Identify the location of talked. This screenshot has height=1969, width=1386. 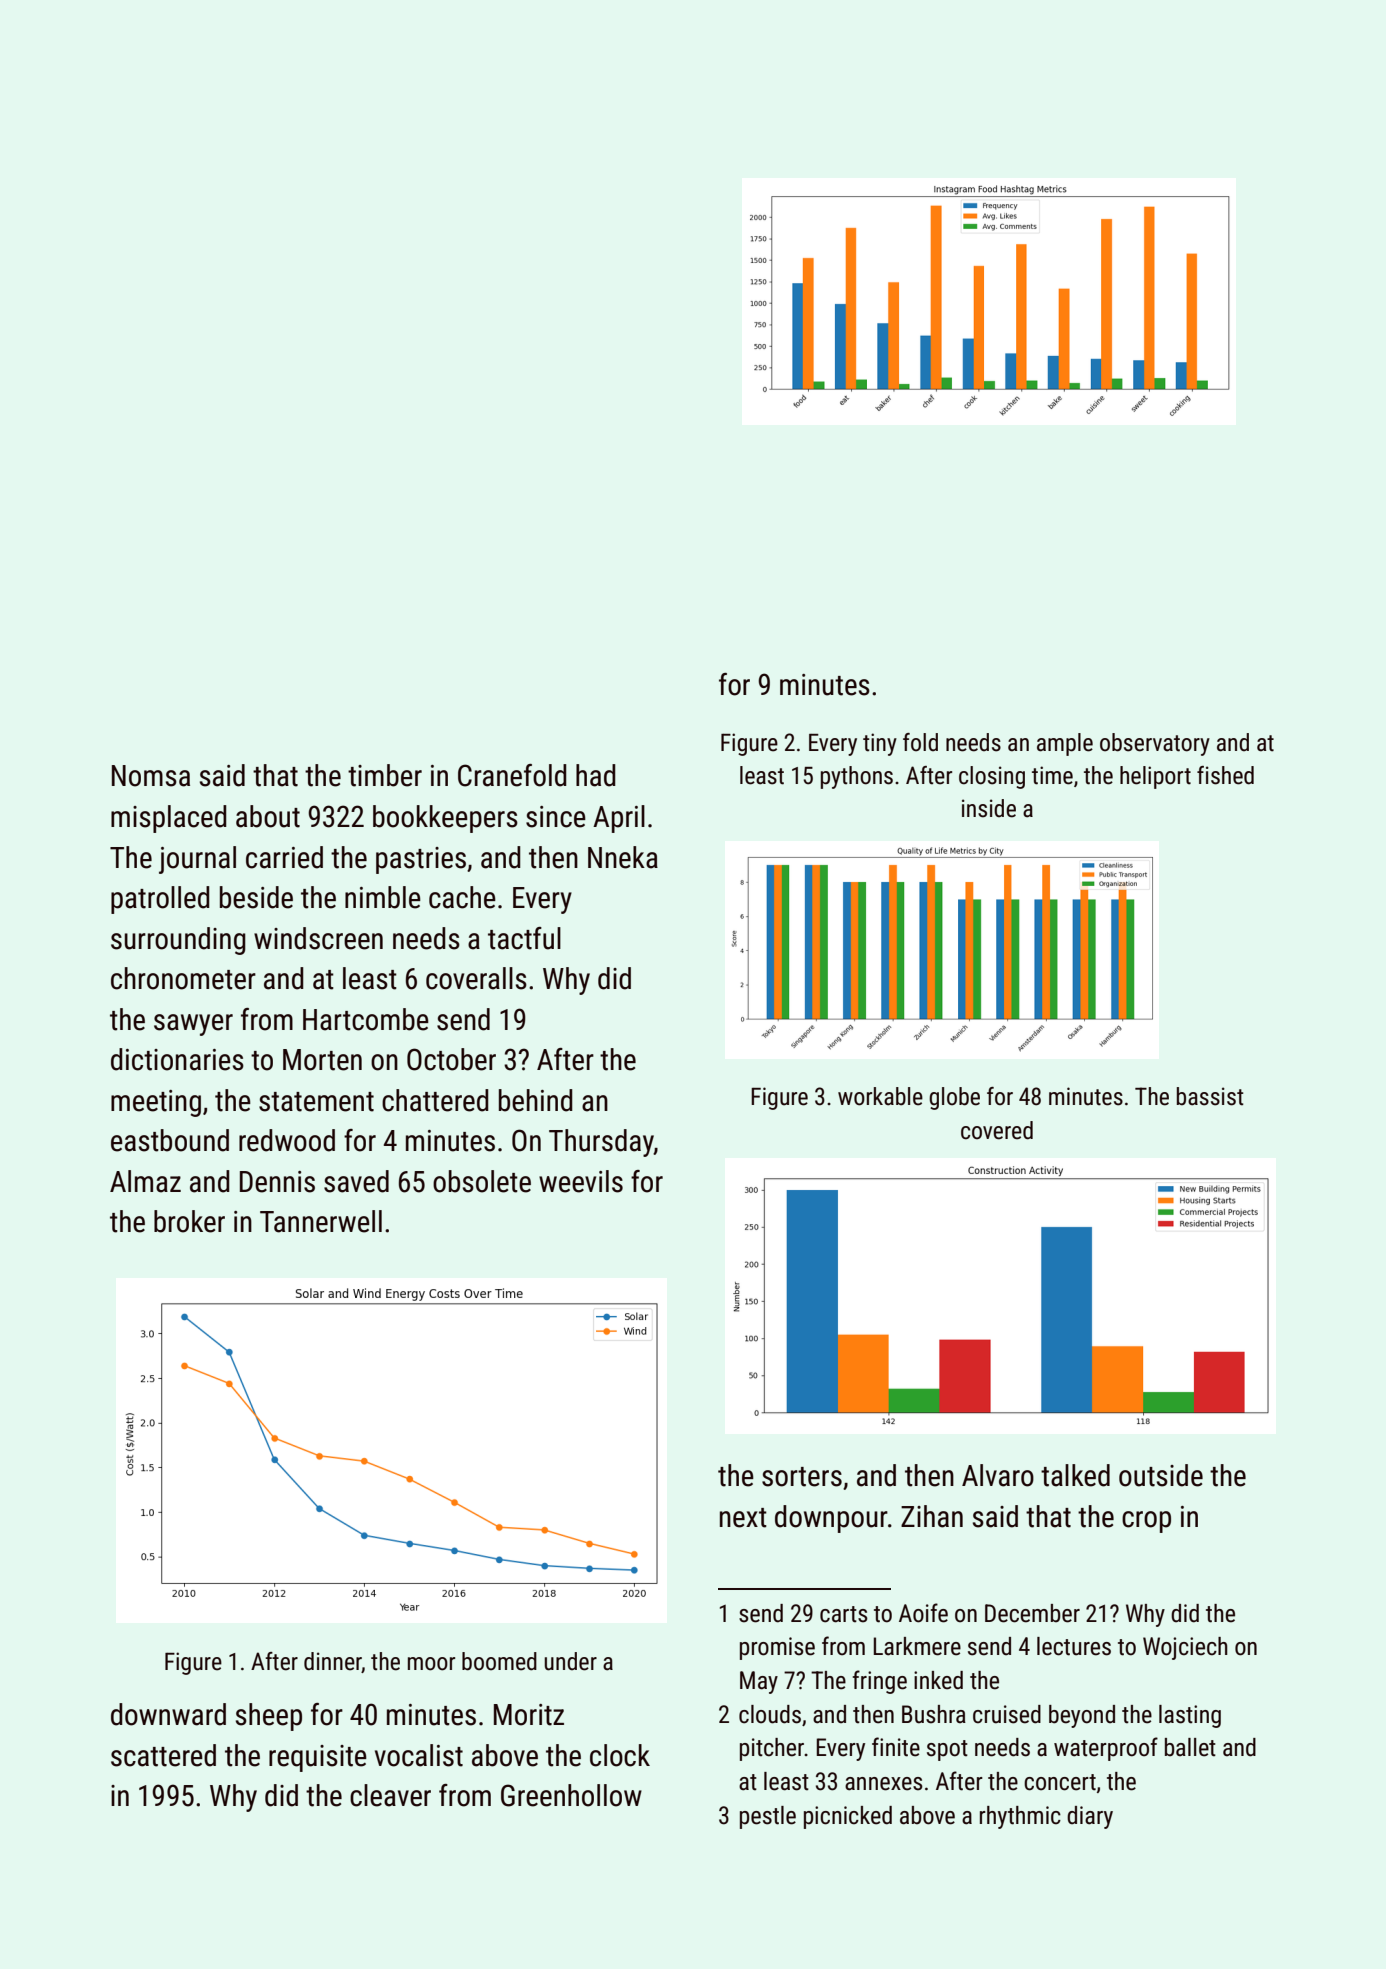
(1075, 1475).
